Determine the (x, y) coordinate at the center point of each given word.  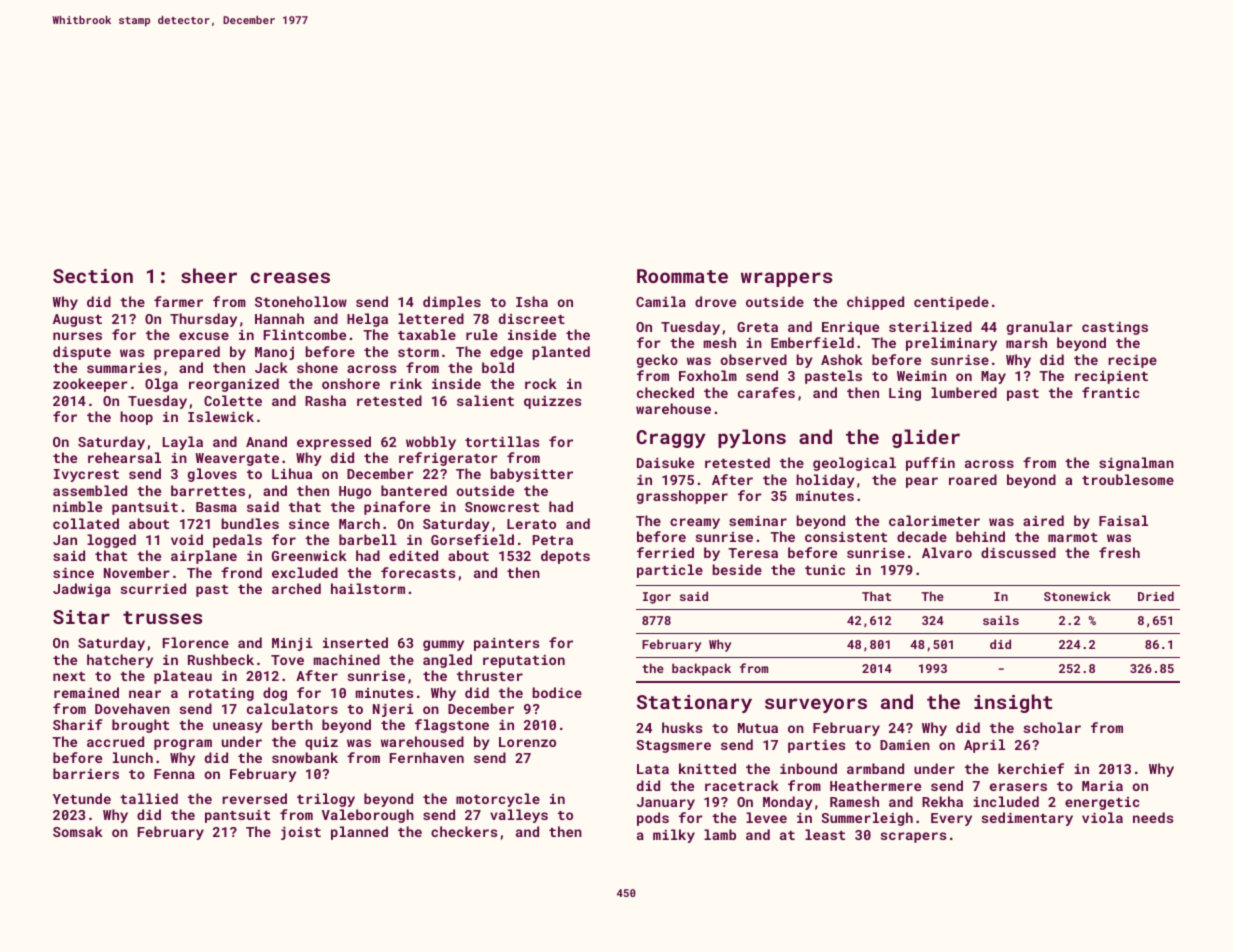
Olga (161, 385)
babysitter (531, 475)
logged (111, 541)
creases (290, 277)
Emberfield (812, 342)
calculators (292, 708)
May (993, 377)
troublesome (1128, 479)
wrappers (786, 279)
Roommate (682, 276)
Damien (905, 744)
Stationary (694, 704)
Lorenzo (527, 742)
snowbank (305, 757)
